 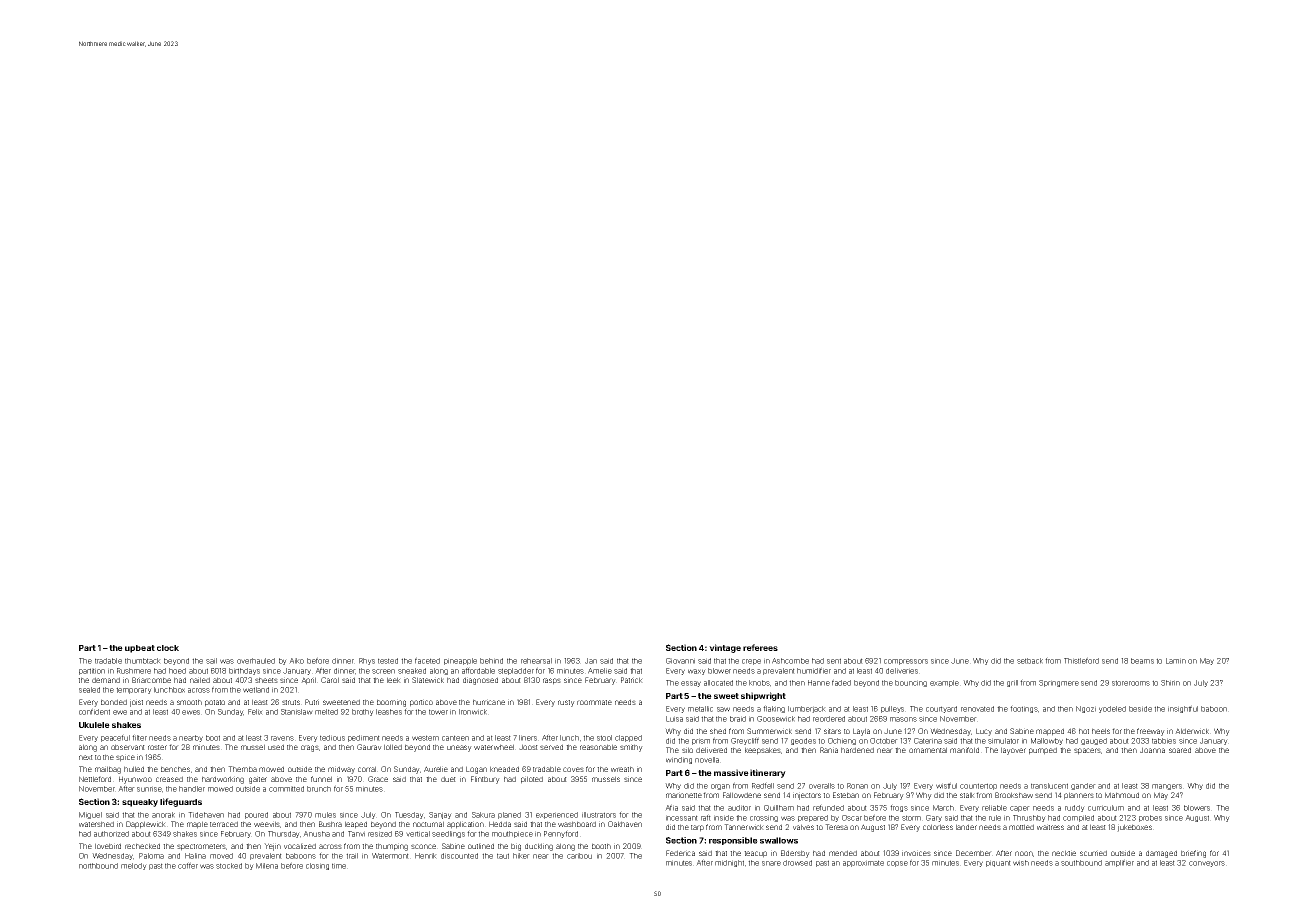 What do you see at coordinates (1167, 787) in the screenshot?
I see `mangers` at bounding box center [1167, 787].
